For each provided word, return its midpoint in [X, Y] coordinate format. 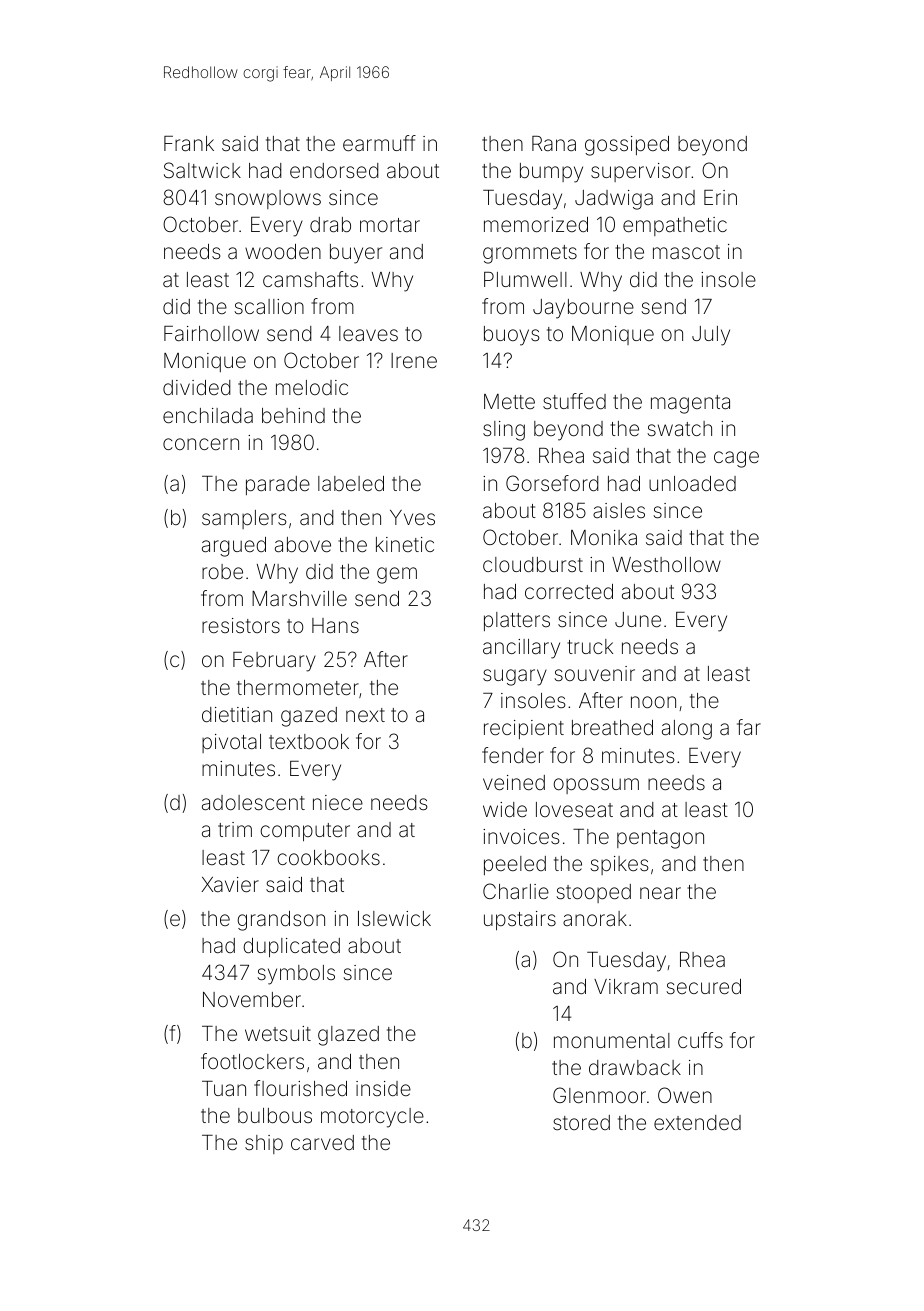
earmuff [379, 143]
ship [264, 1144]
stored [581, 1122]
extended [697, 1122]
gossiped [627, 146]
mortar [390, 225]
